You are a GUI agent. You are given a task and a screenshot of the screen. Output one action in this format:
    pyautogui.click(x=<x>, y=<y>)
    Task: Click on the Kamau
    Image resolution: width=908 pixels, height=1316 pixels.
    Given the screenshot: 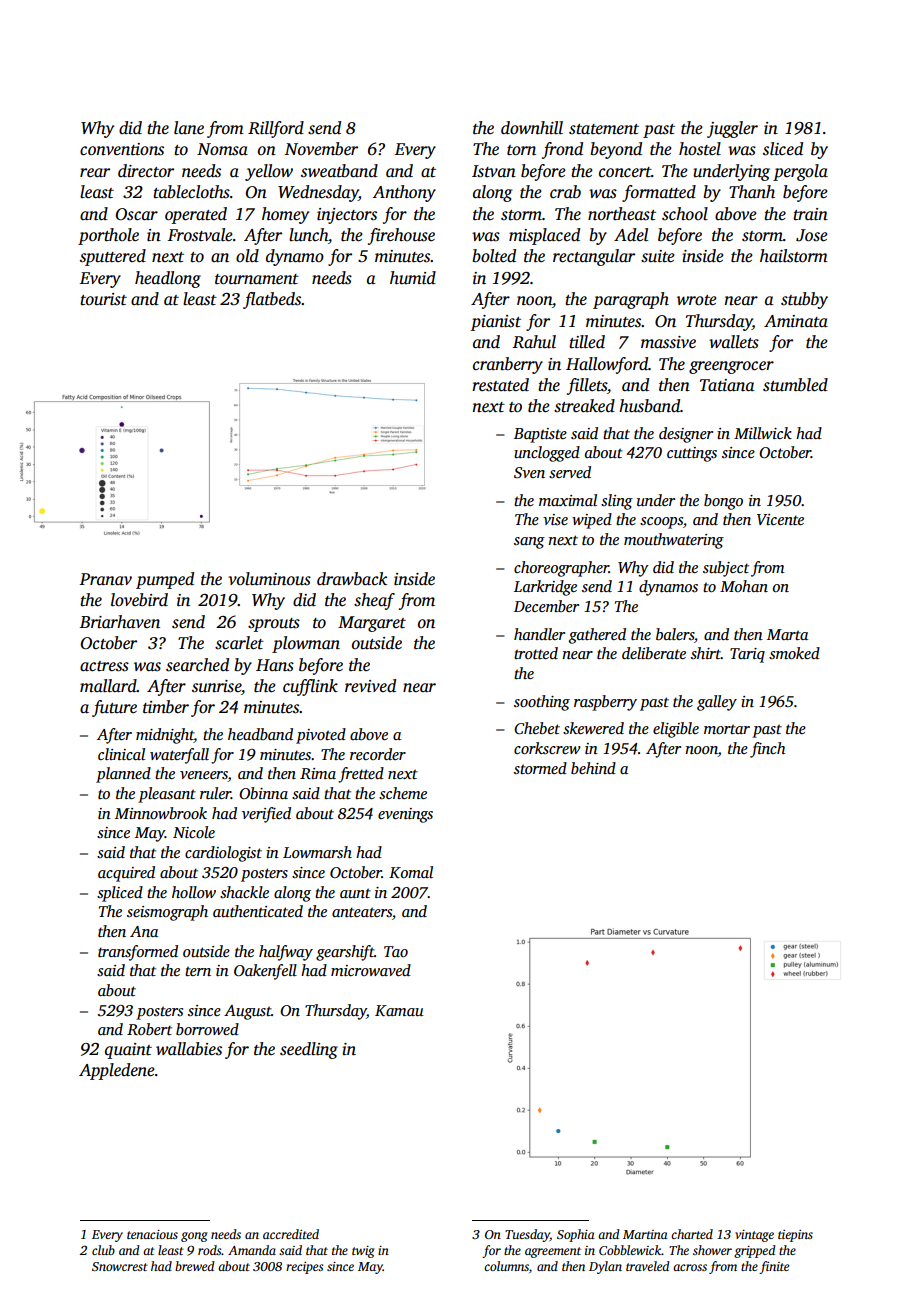 What is the action you would take?
    pyautogui.click(x=399, y=1010)
